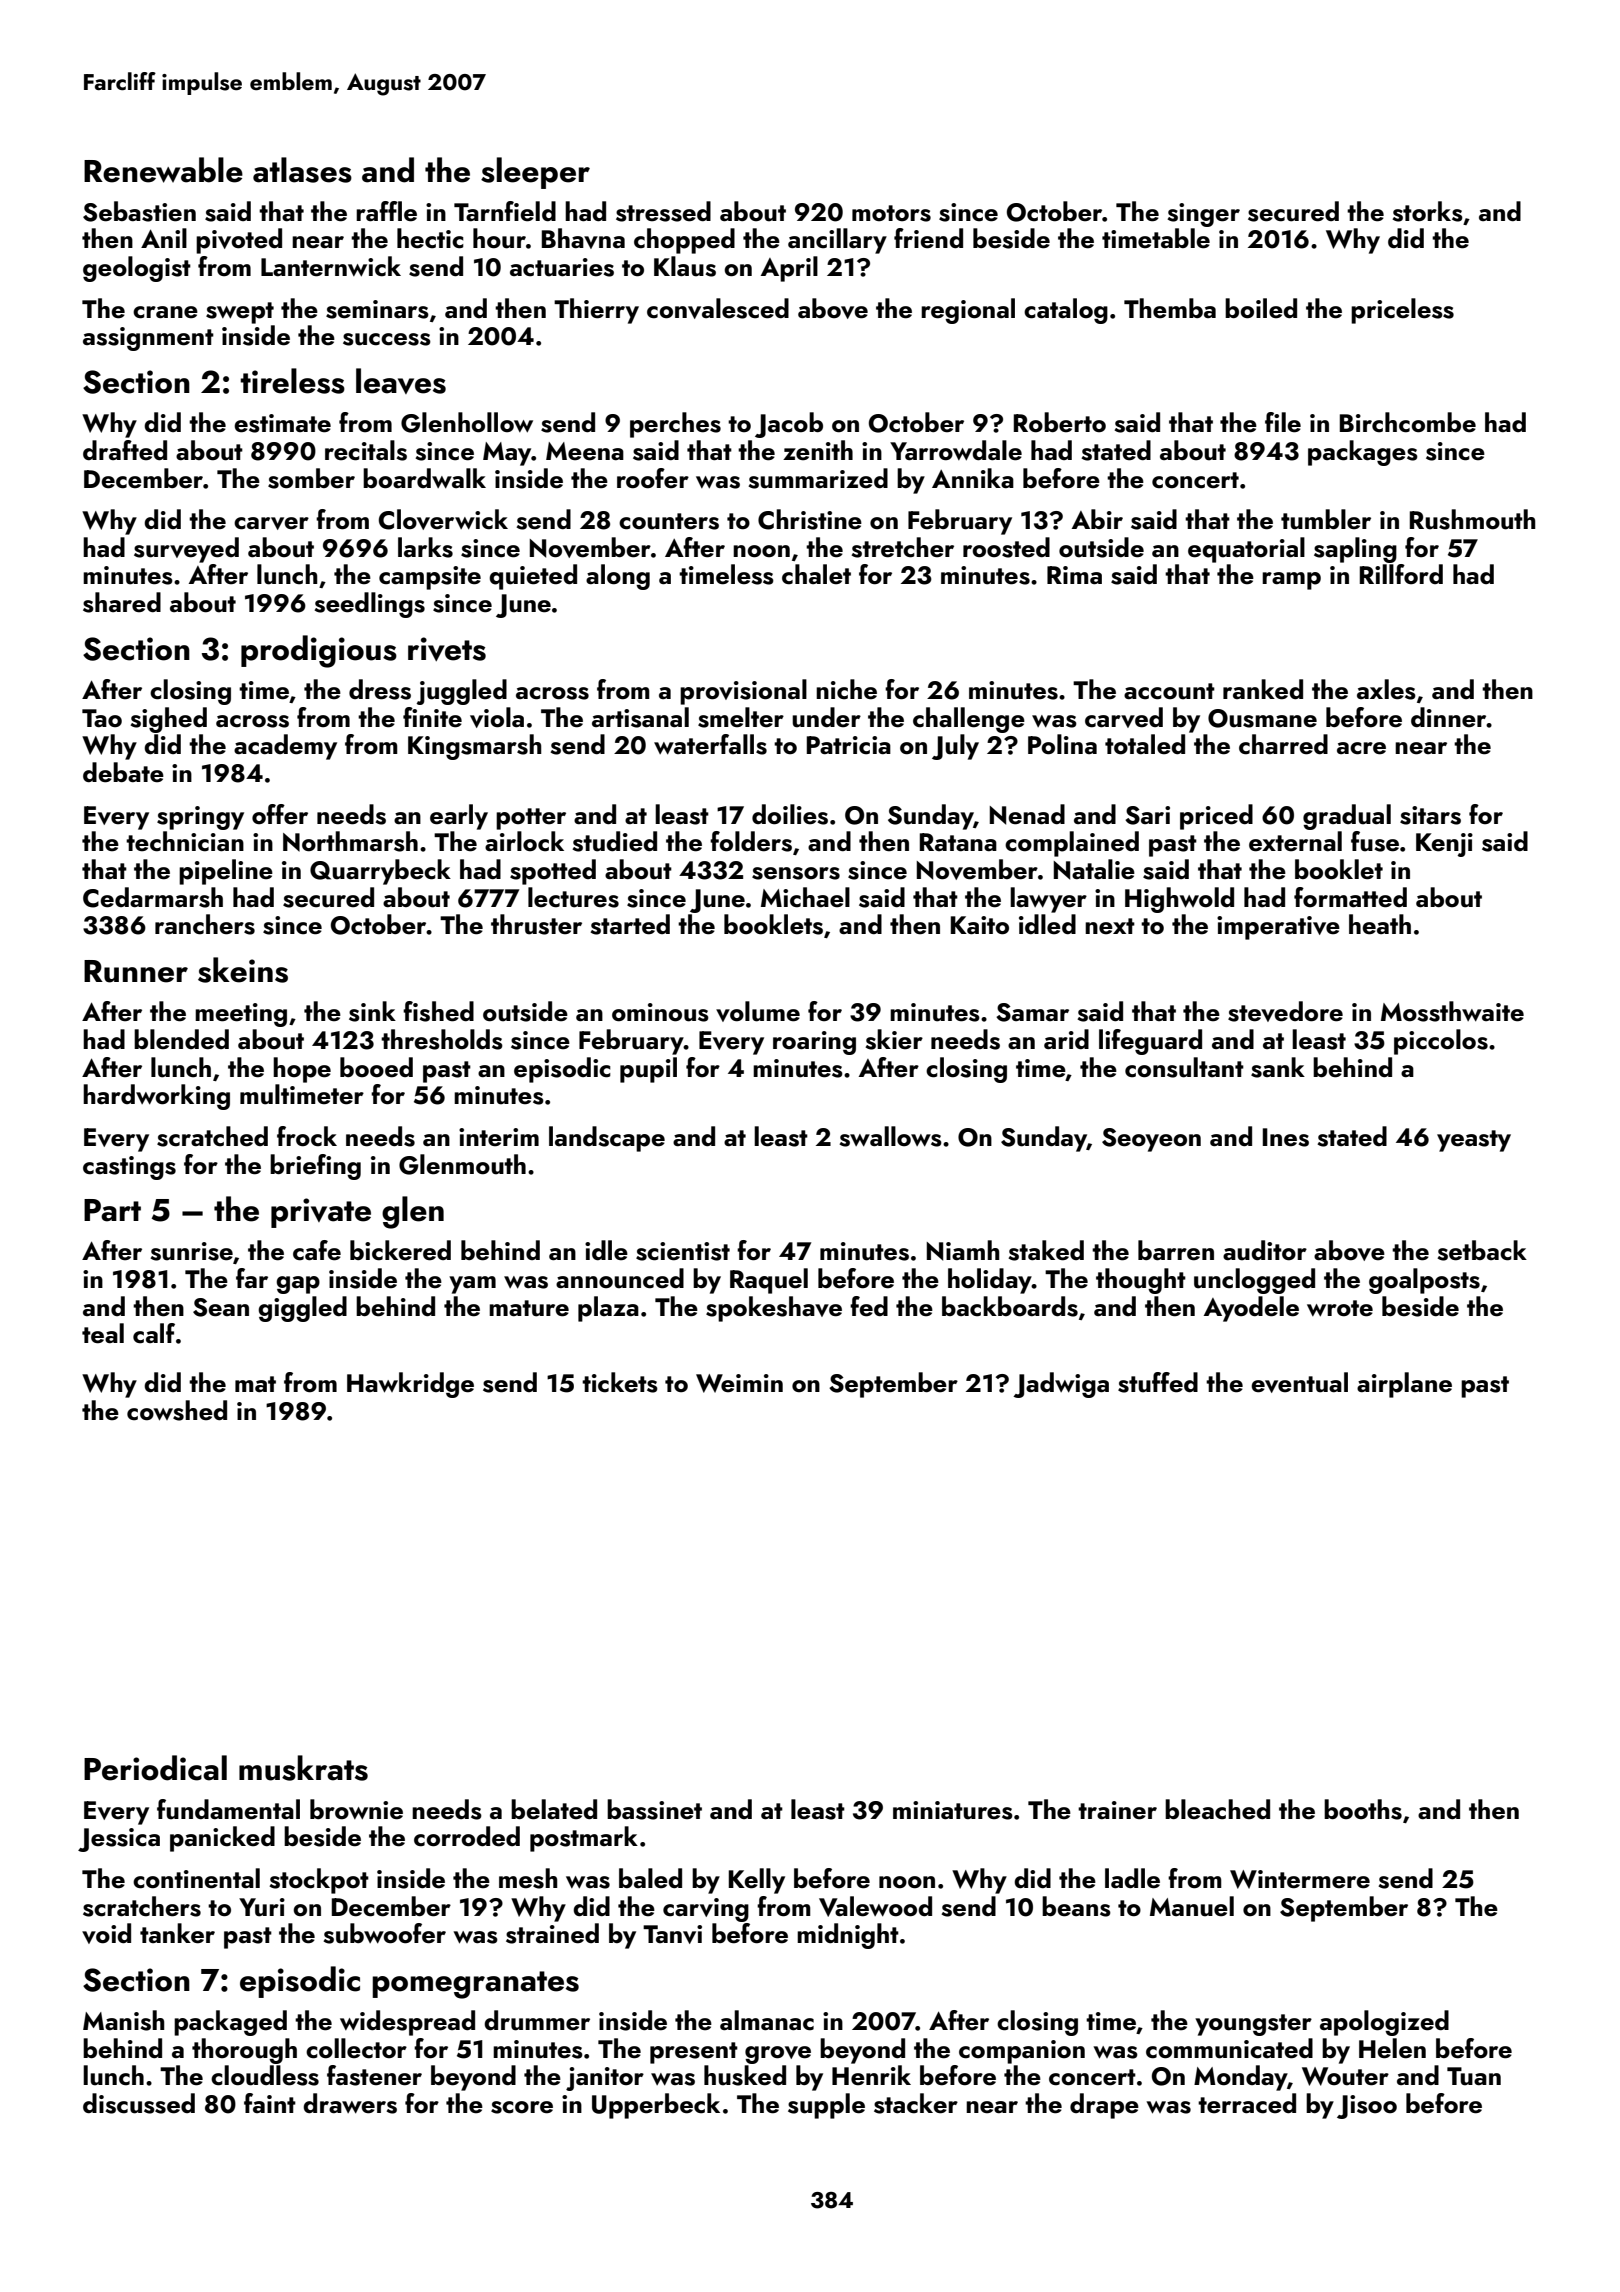 This screenshot has width=1620, height=2292. I want to click on success, so click(387, 339).
